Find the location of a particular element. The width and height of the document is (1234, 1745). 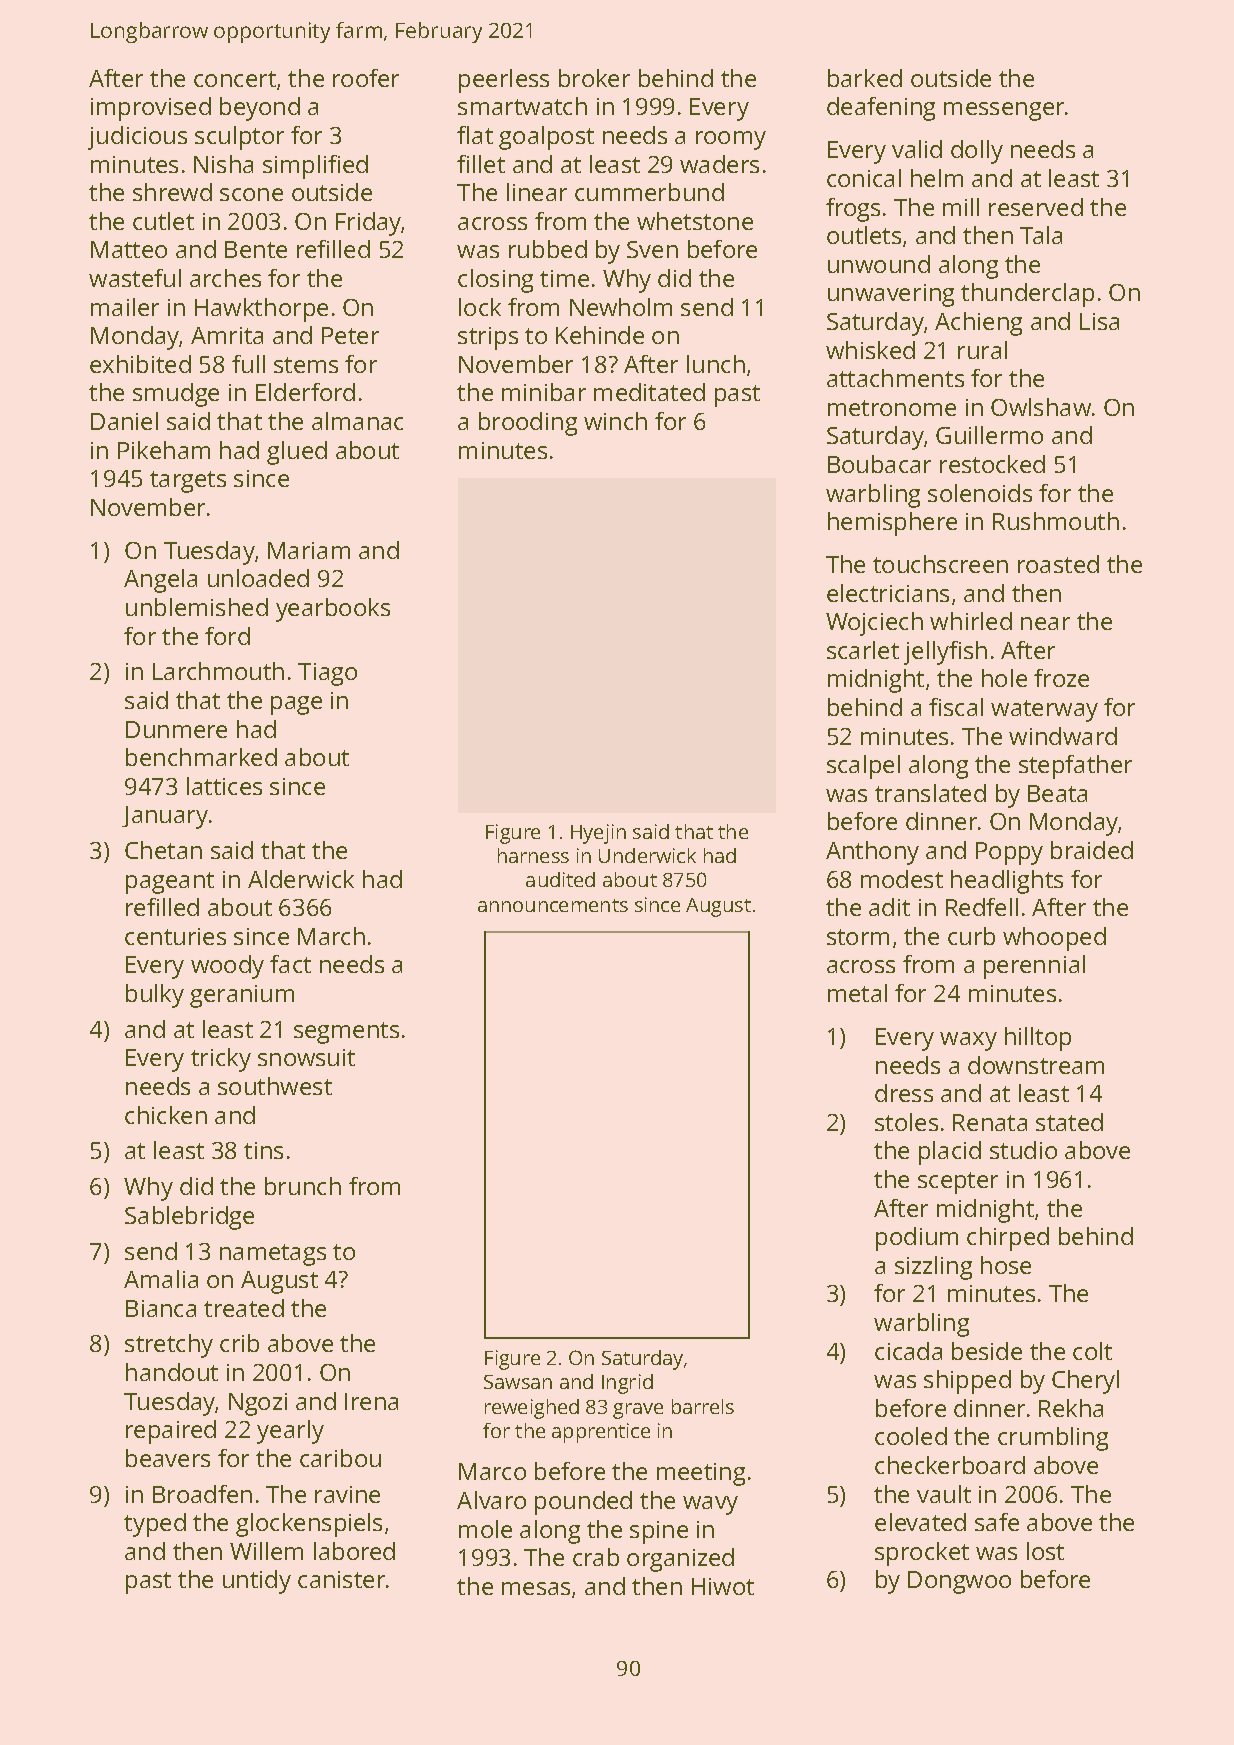

Bente is located at coordinates (256, 249).
